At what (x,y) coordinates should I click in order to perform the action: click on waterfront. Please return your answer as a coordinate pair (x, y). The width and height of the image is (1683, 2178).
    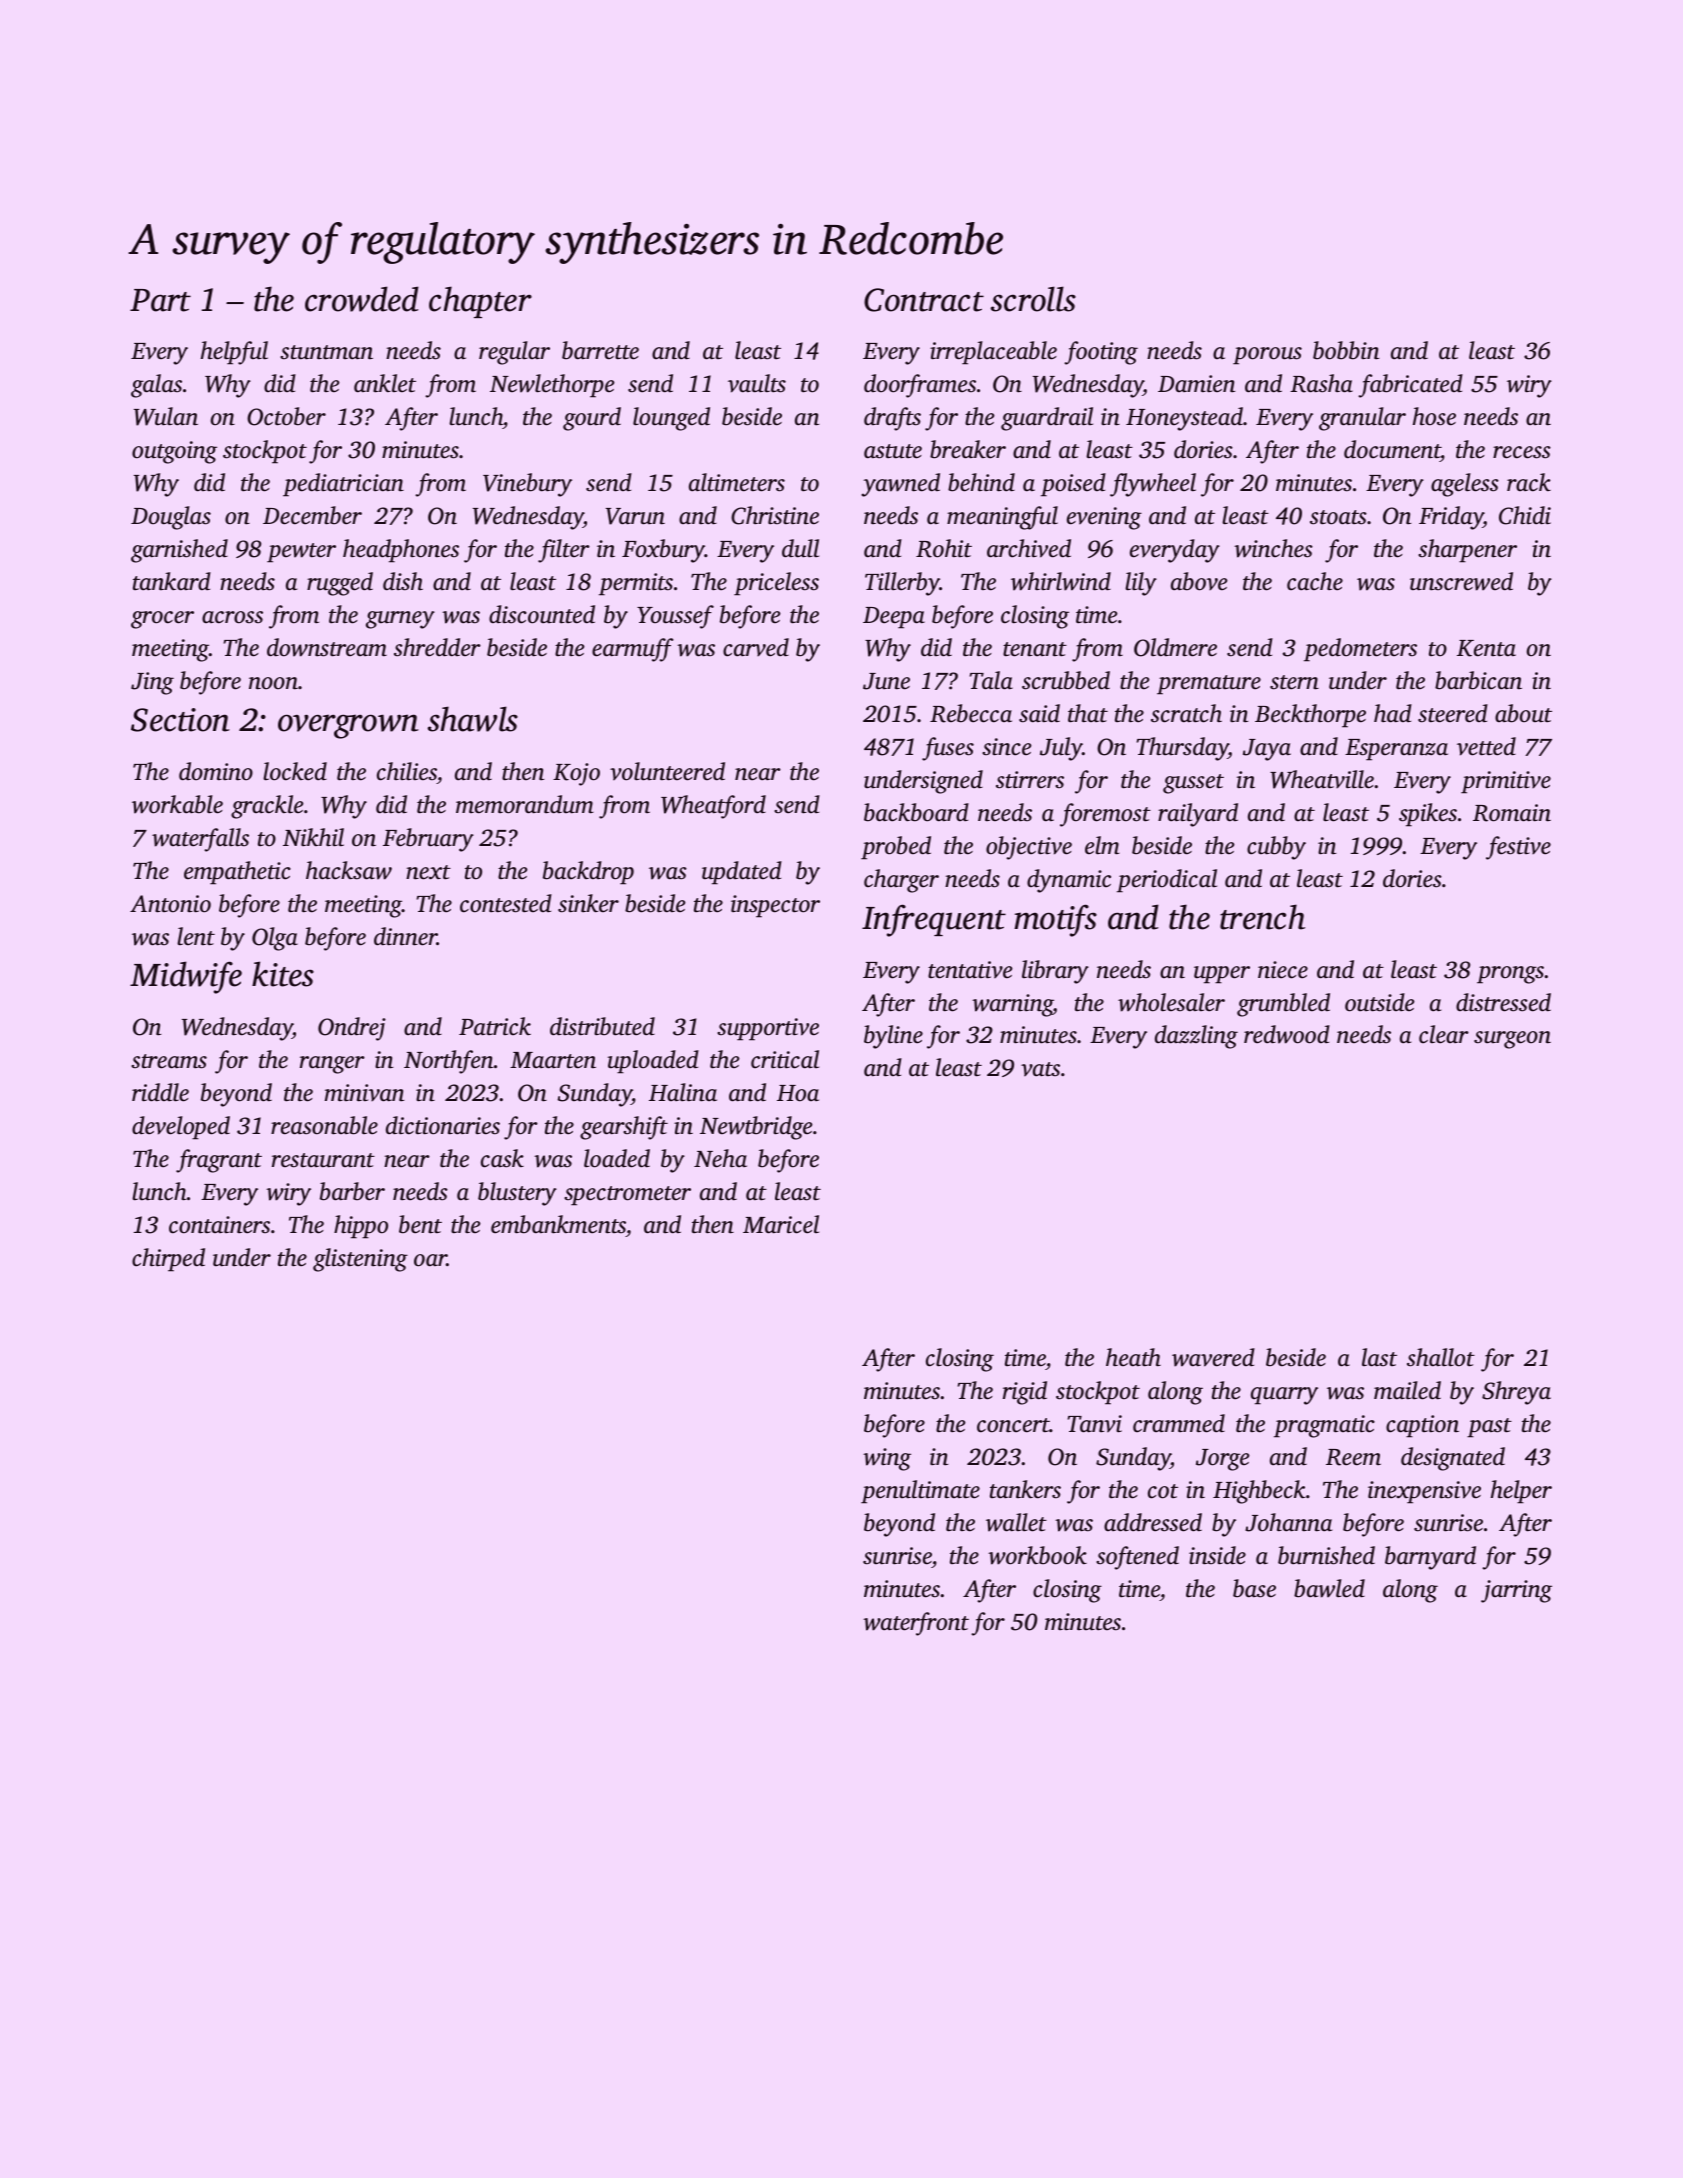
    Looking at the image, I should click on (916, 1624).
